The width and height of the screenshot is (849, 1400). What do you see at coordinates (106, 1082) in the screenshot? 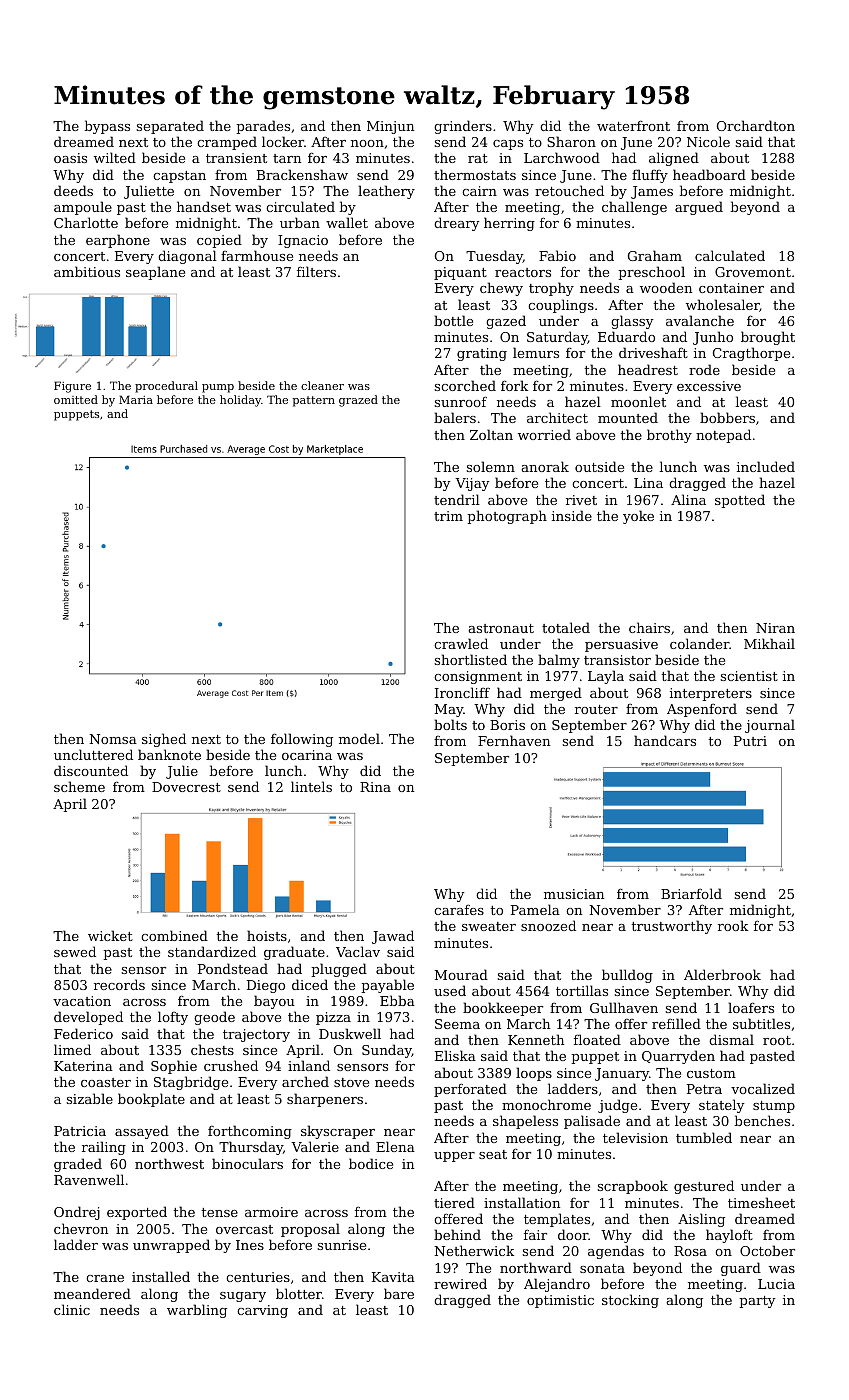
I see `coaster` at bounding box center [106, 1082].
